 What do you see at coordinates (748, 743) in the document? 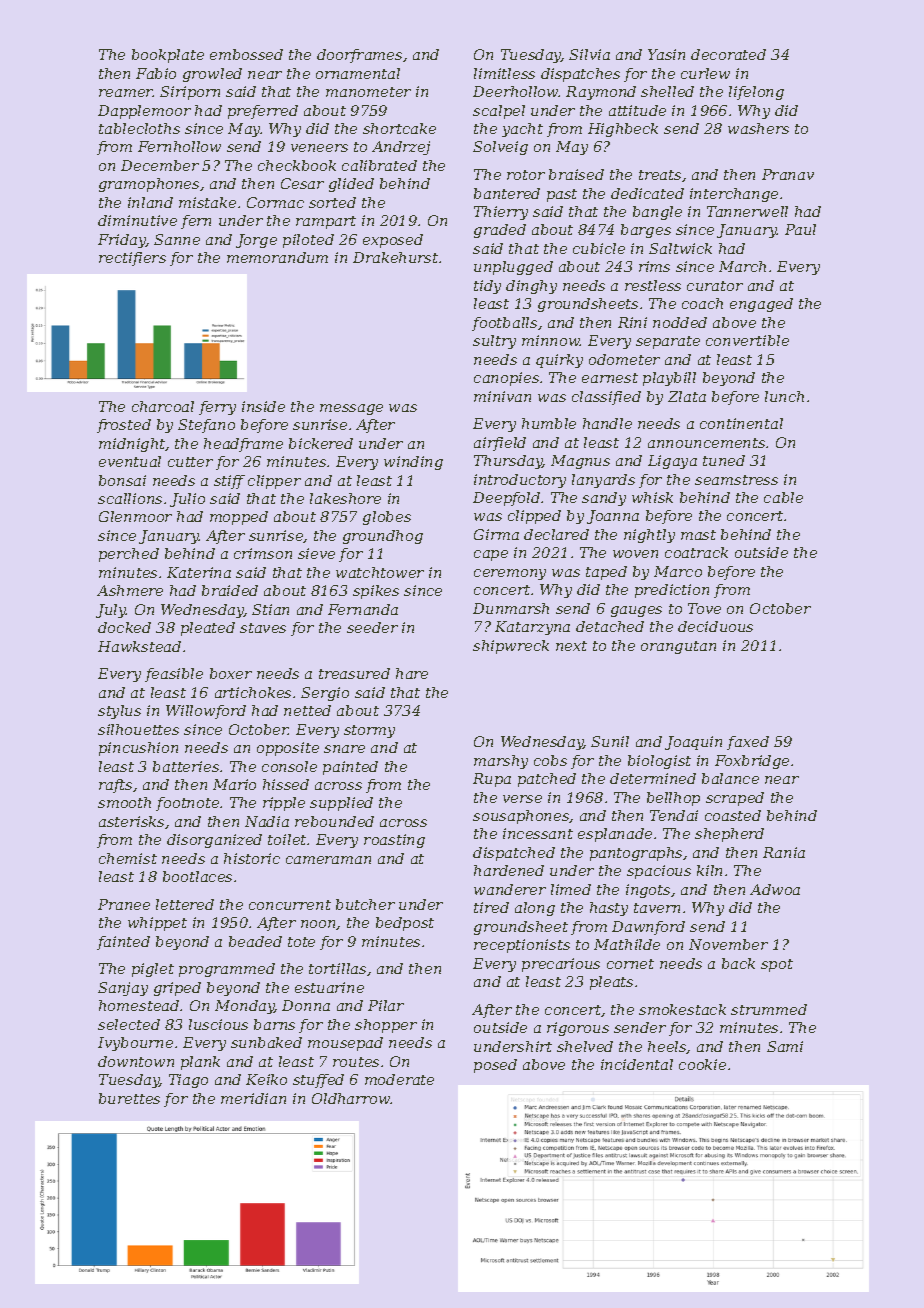
I see `faxed` at bounding box center [748, 743].
